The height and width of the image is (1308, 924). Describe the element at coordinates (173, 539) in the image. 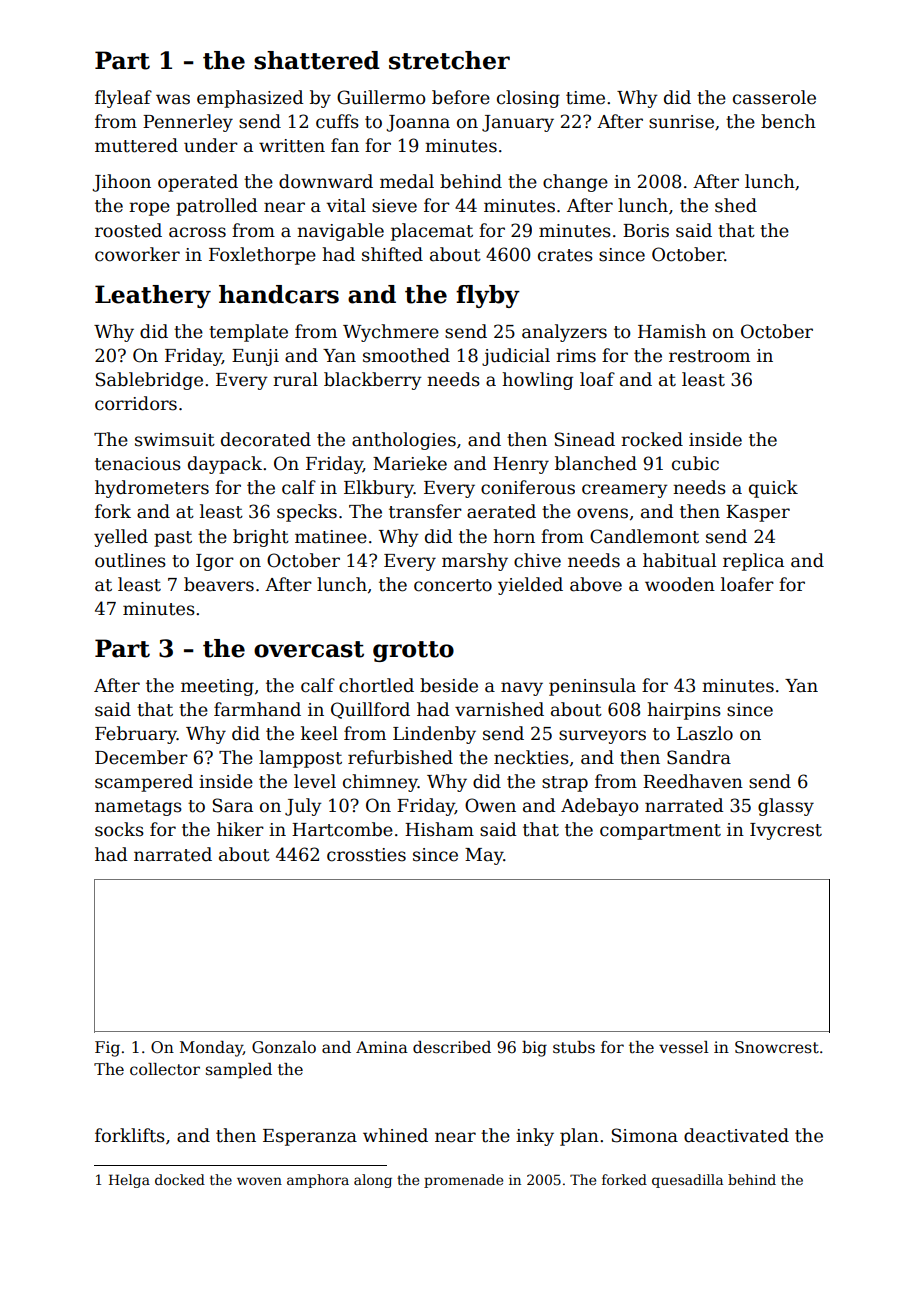

I see `past` at that location.
